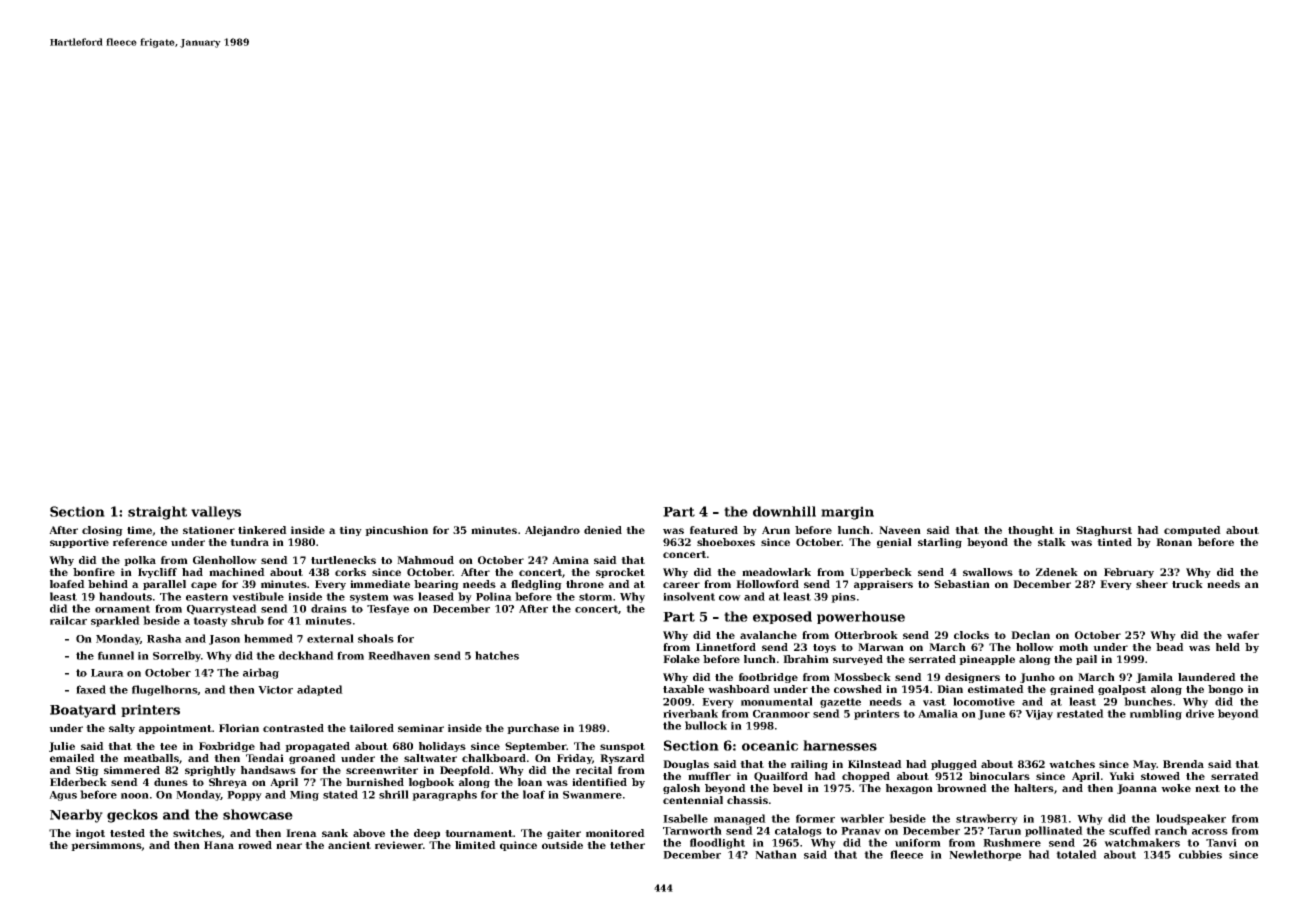  Describe the element at coordinates (627, 845) in the screenshot. I see `tether` at that location.
